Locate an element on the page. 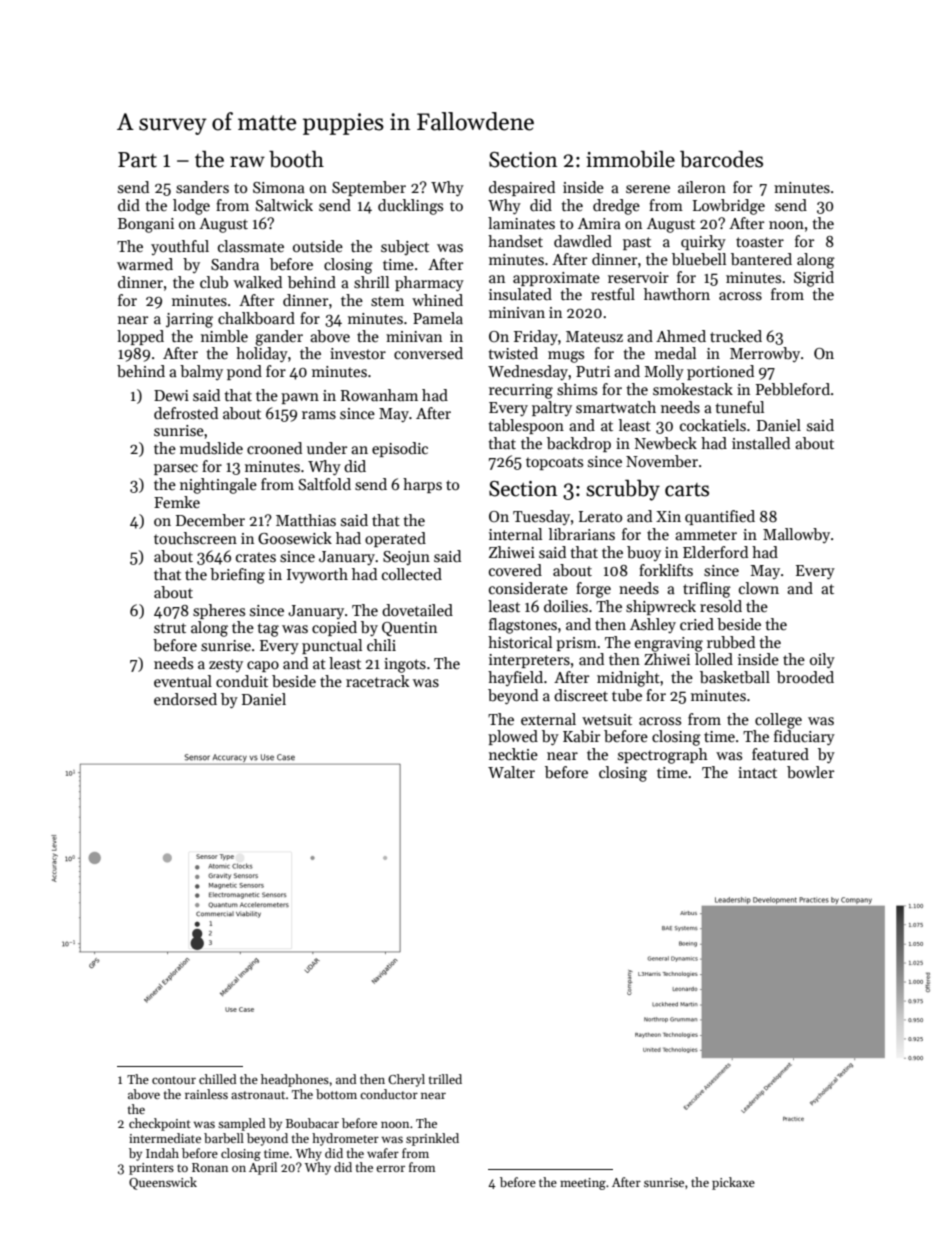 The height and width of the image is (1233, 952). Mallowby is located at coordinates (796, 535).
